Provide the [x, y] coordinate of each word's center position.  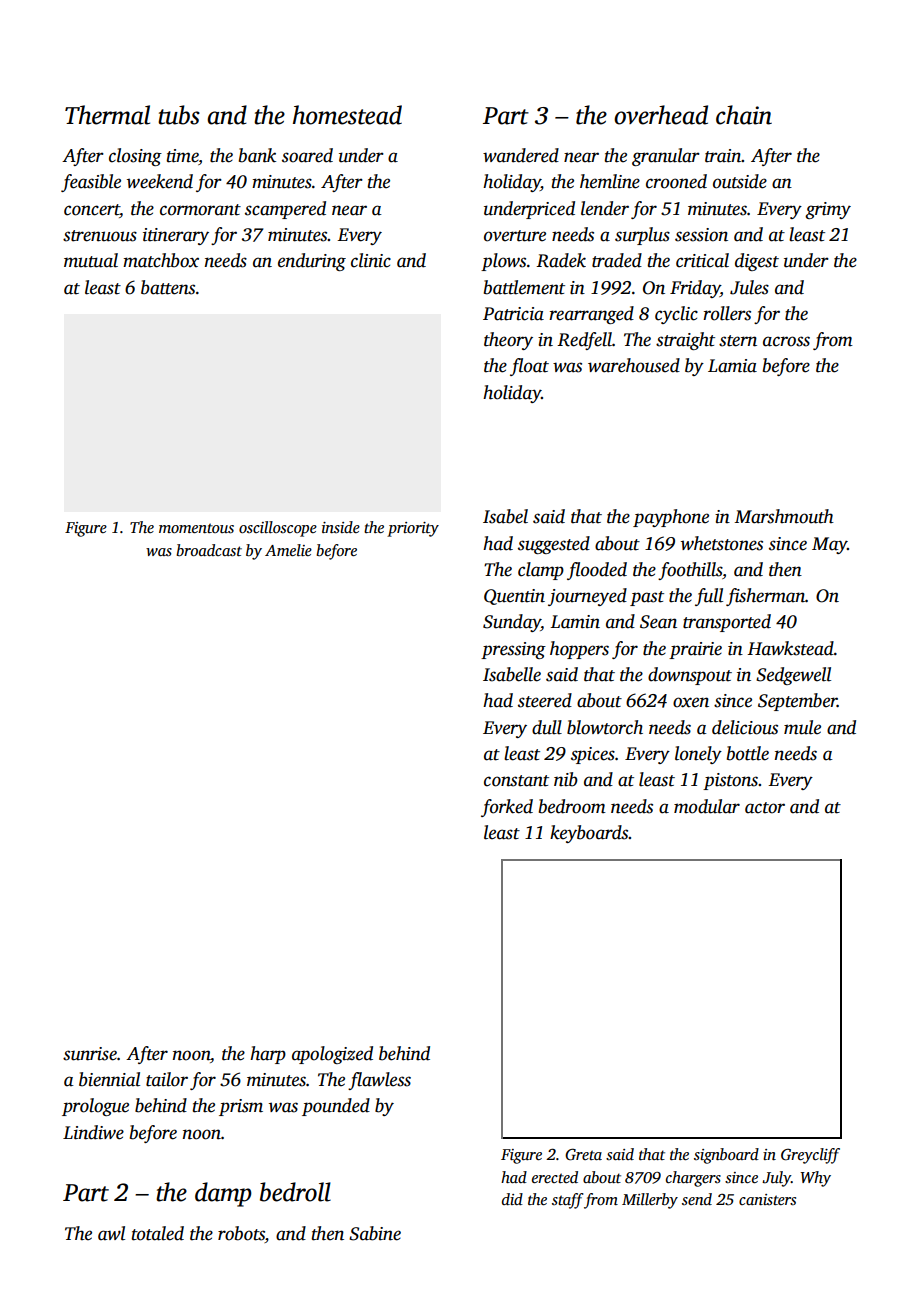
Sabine [375, 1233]
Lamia [732, 366]
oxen [691, 702]
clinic [371, 260]
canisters [767, 1199]
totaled [157, 1233]
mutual [91, 260]
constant [516, 781]
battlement [524, 287]
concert [92, 210]
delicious [745, 727]
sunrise [90, 1054]
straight [685, 341]
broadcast [209, 550]
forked [507, 808]
